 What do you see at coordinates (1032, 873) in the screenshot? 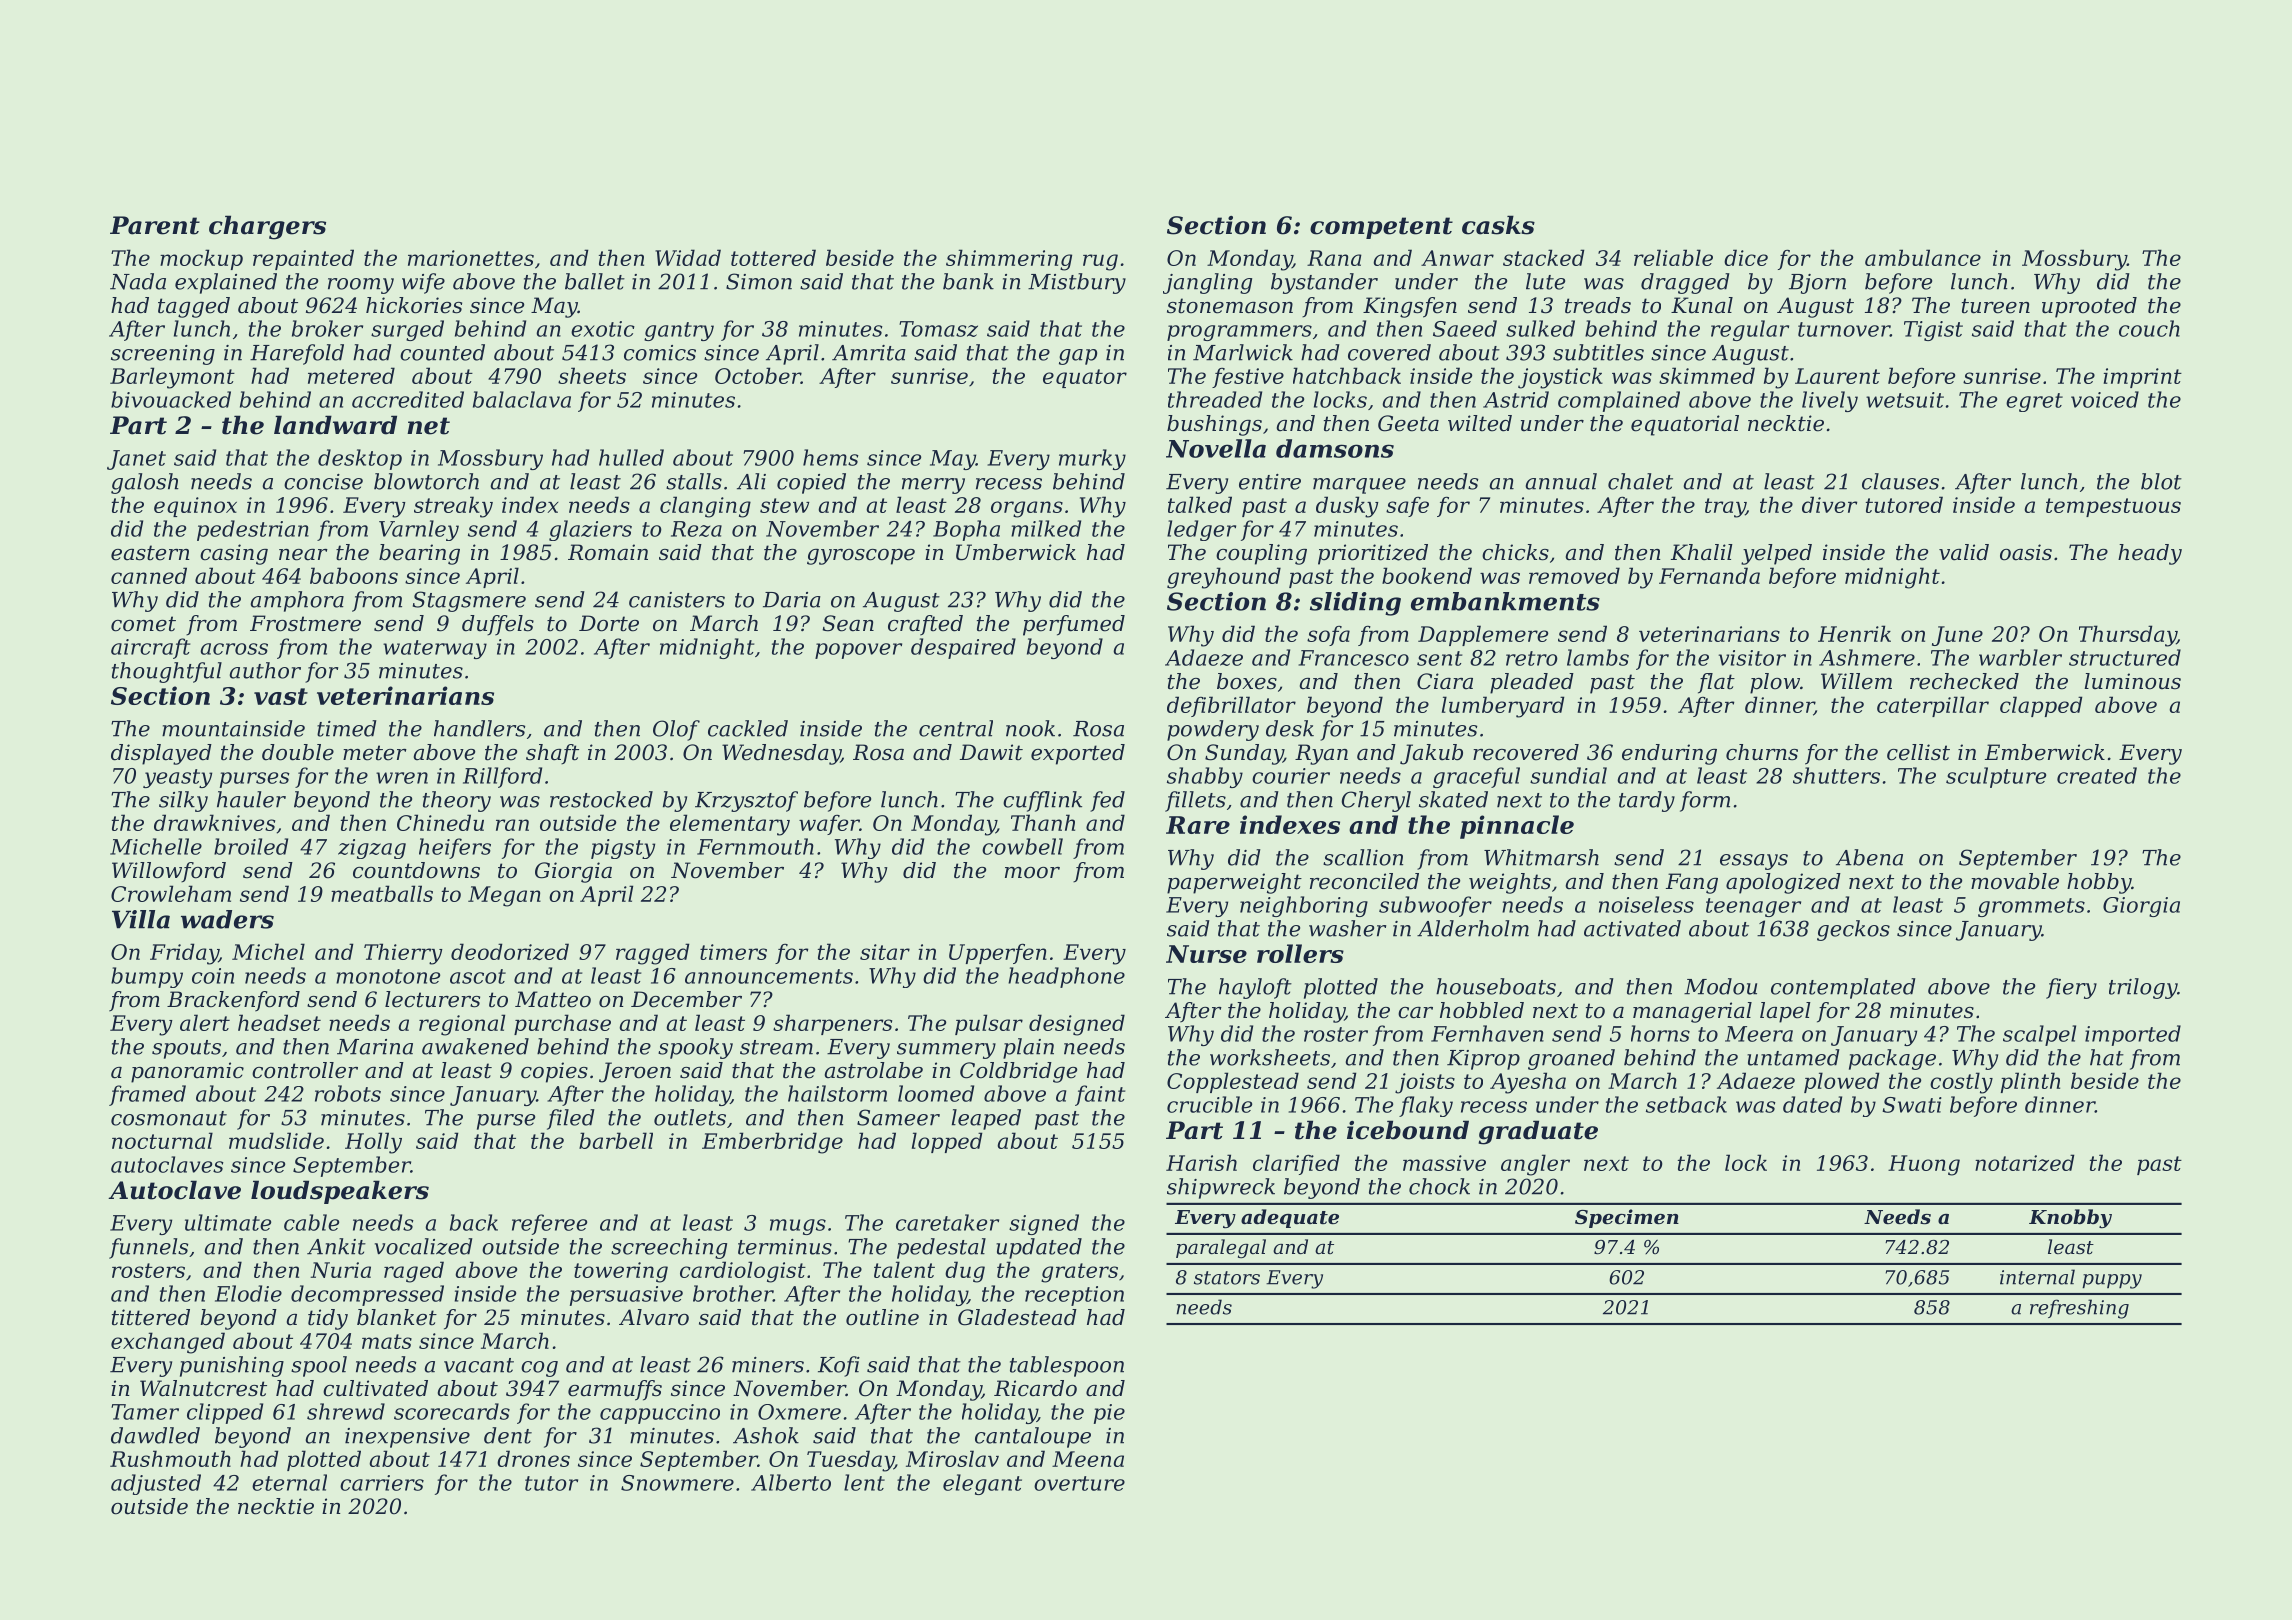
I see `moor` at bounding box center [1032, 873].
